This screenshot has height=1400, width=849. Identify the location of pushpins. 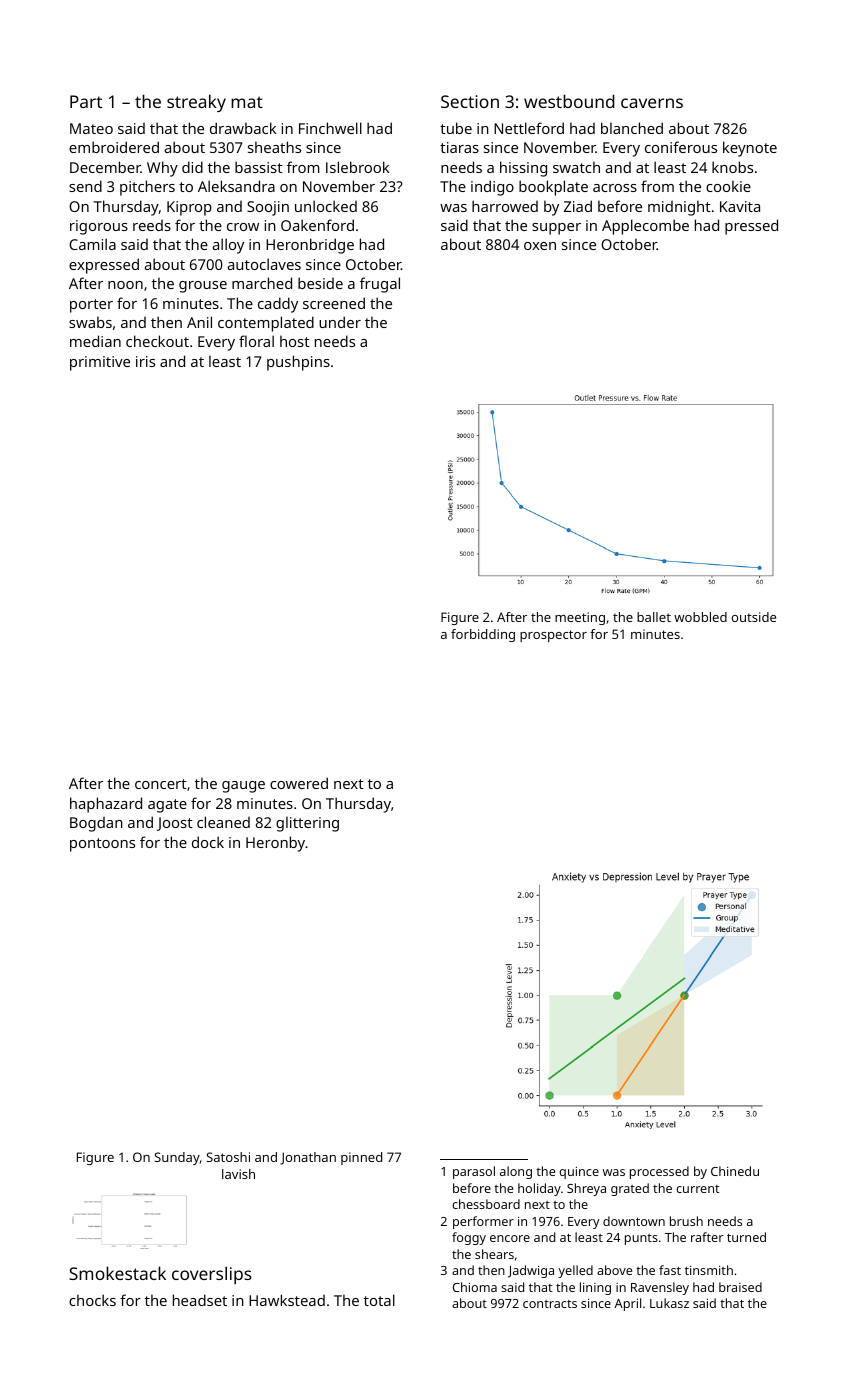
(298, 363).
